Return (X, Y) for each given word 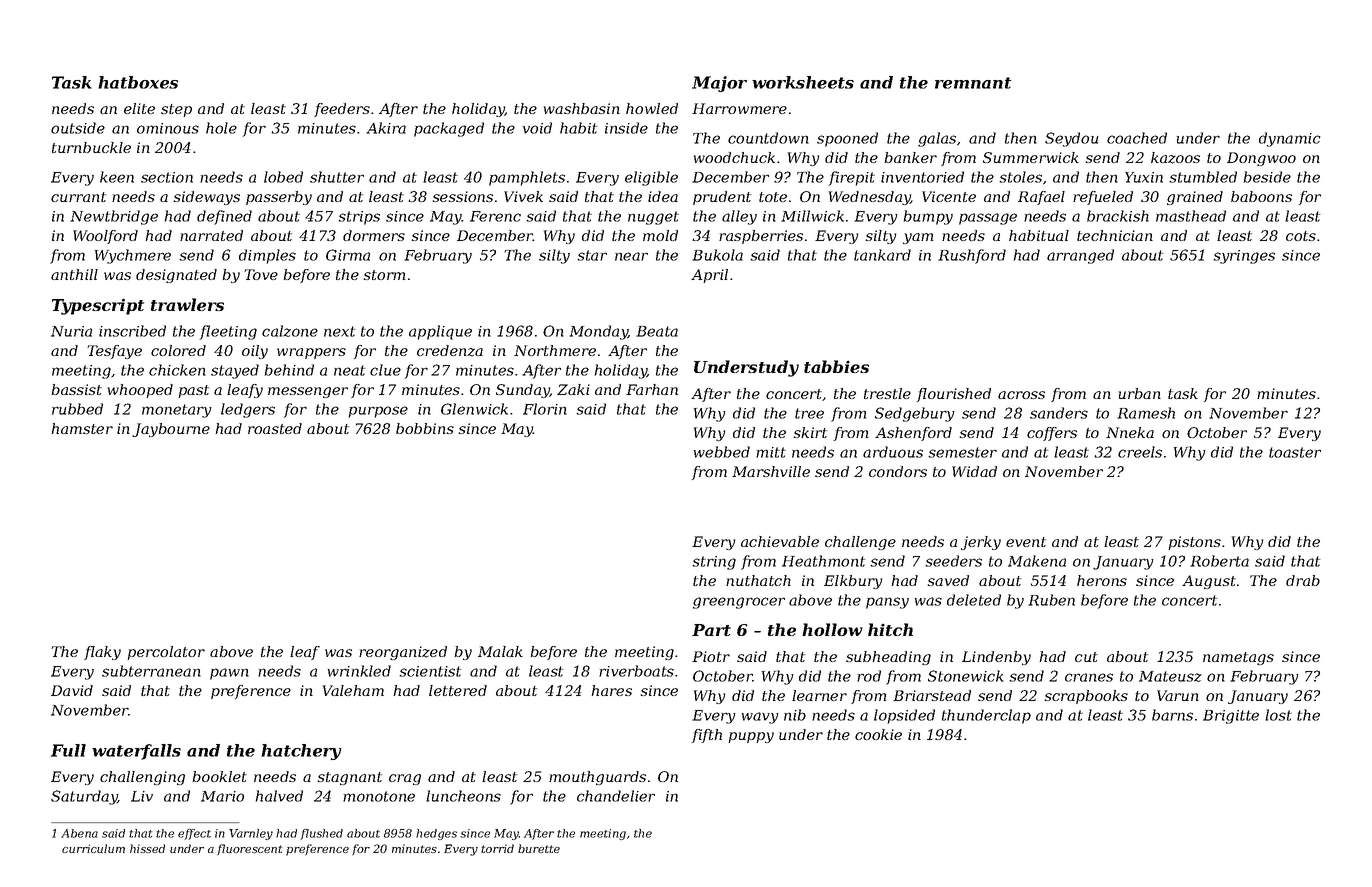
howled (652, 108)
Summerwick (1031, 157)
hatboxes (138, 82)
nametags (1238, 658)
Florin (545, 409)
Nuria (71, 331)
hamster (82, 428)
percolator (166, 653)
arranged (1080, 256)
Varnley (251, 834)
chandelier (616, 796)
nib (795, 715)
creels (1140, 452)
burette (539, 848)
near (631, 256)
